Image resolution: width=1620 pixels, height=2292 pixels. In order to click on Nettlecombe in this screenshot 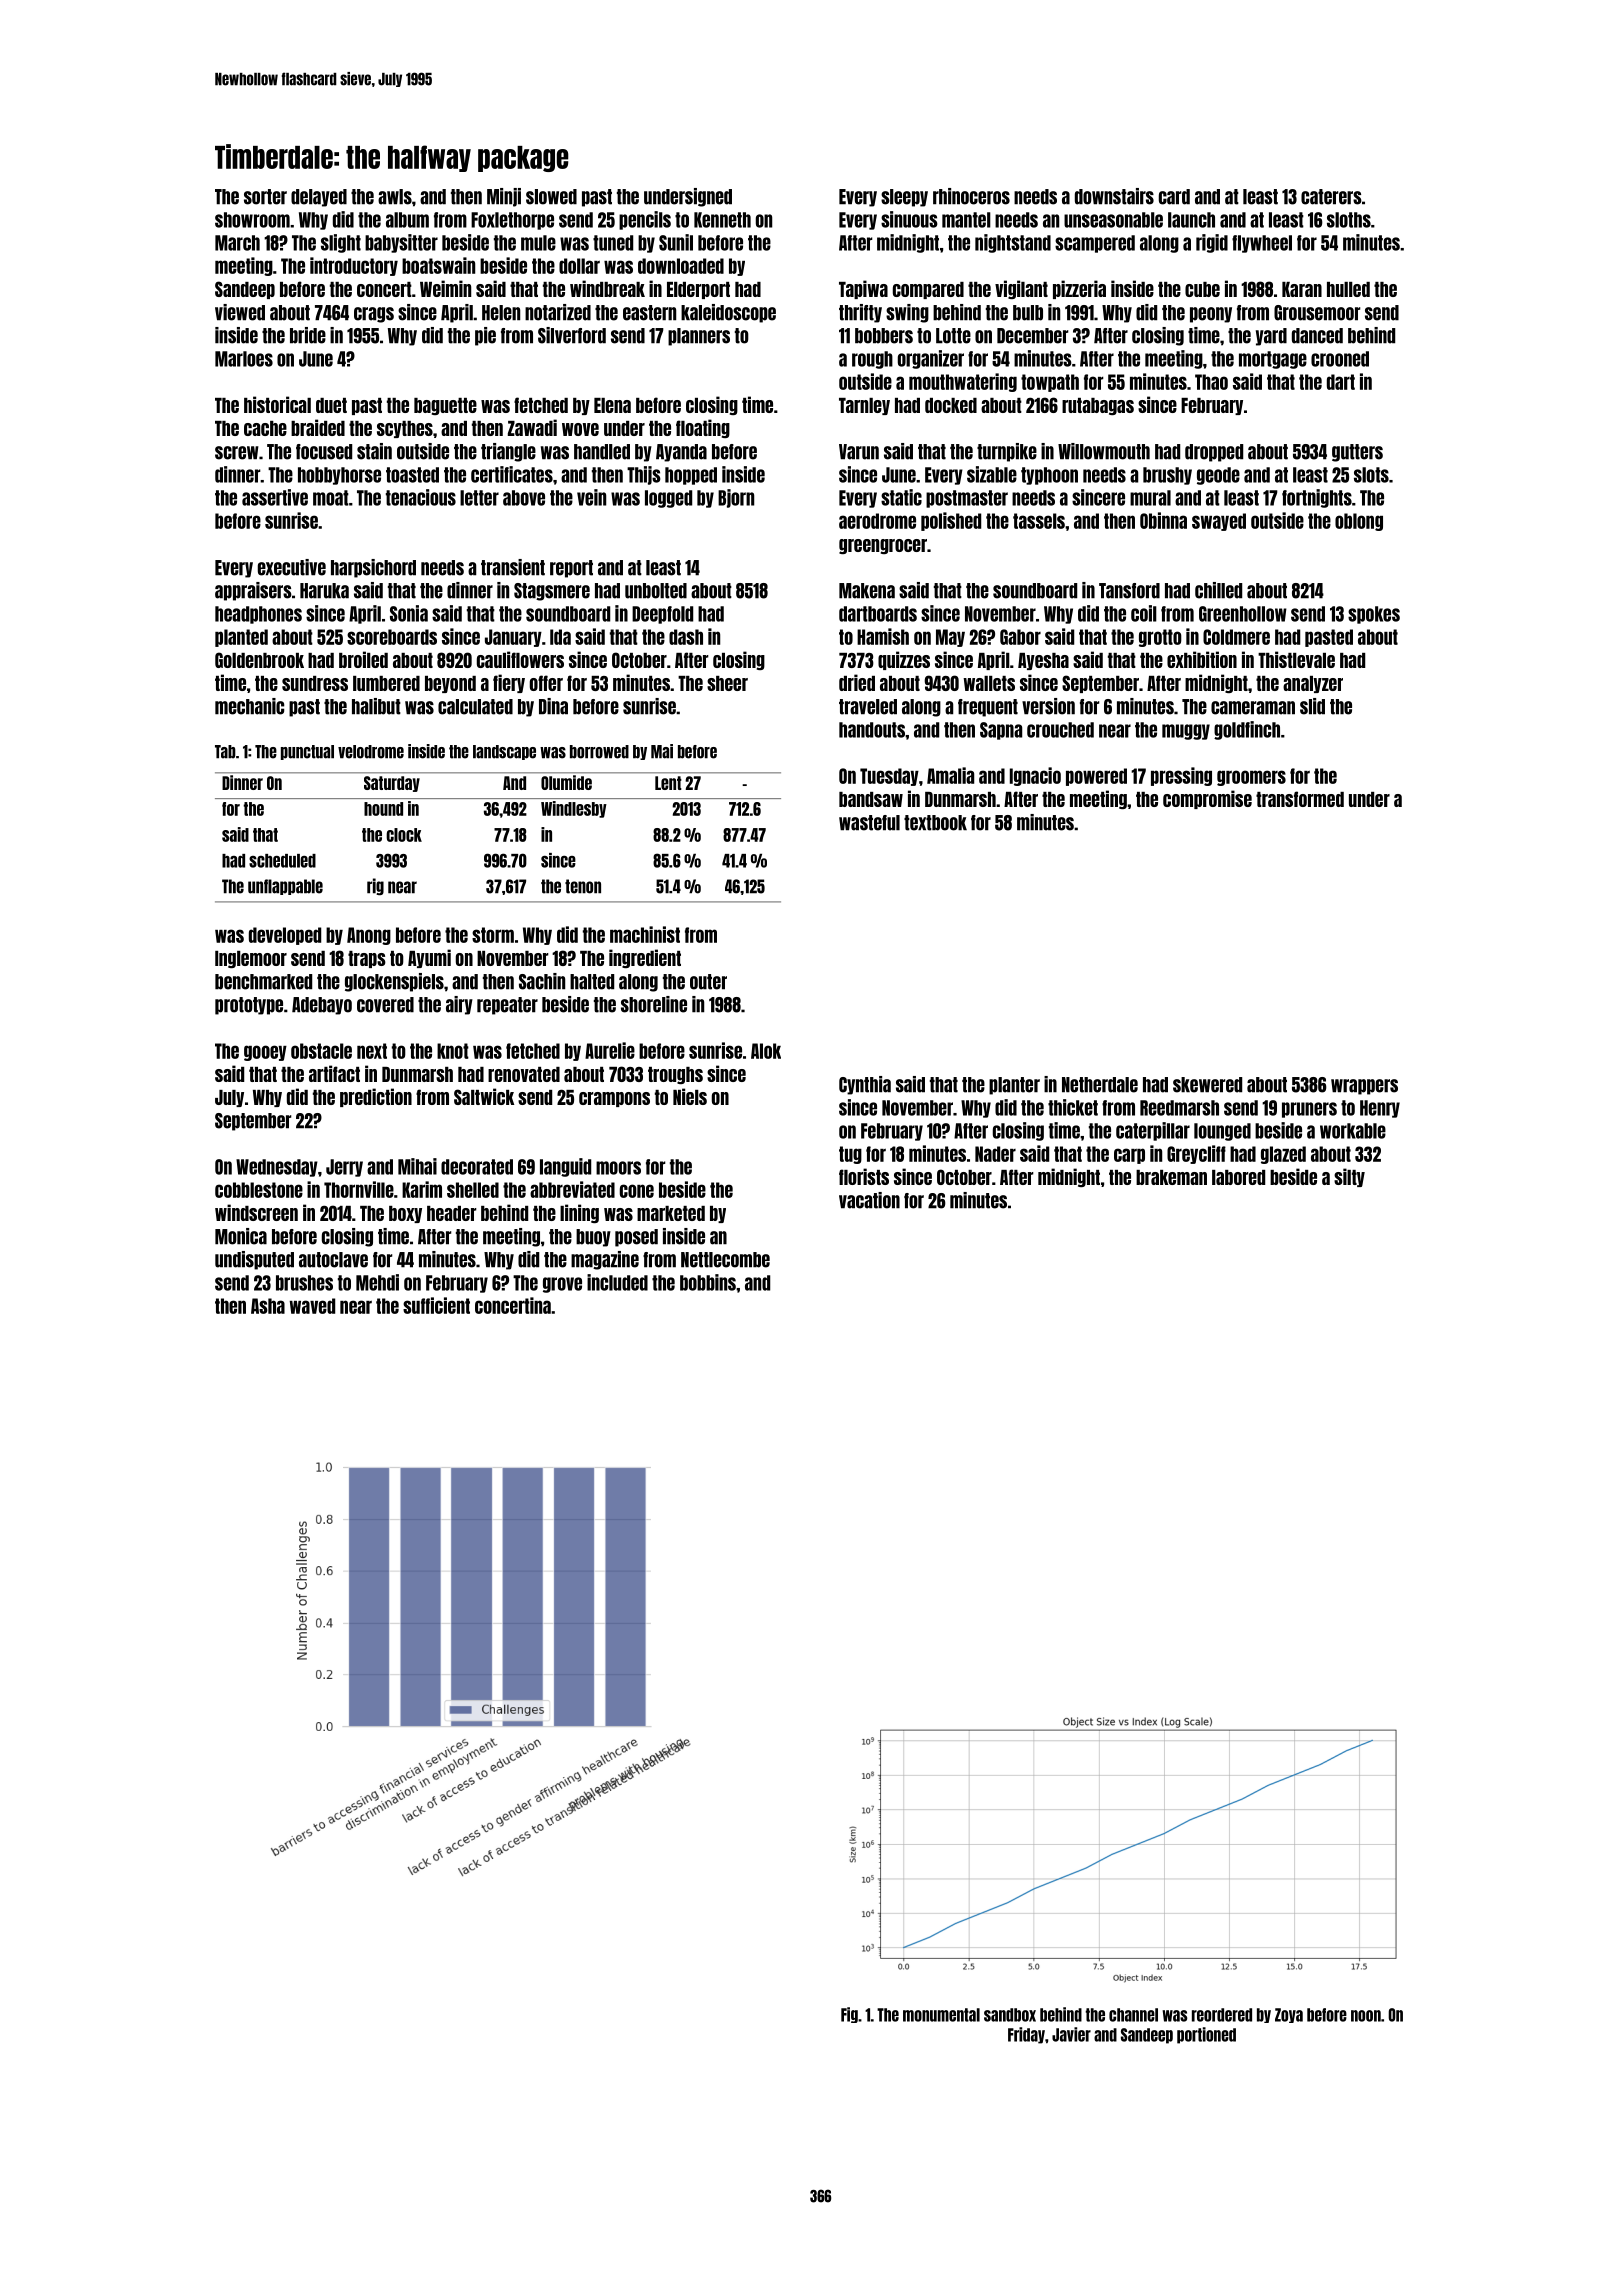, I will do `click(725, 1260)`.
